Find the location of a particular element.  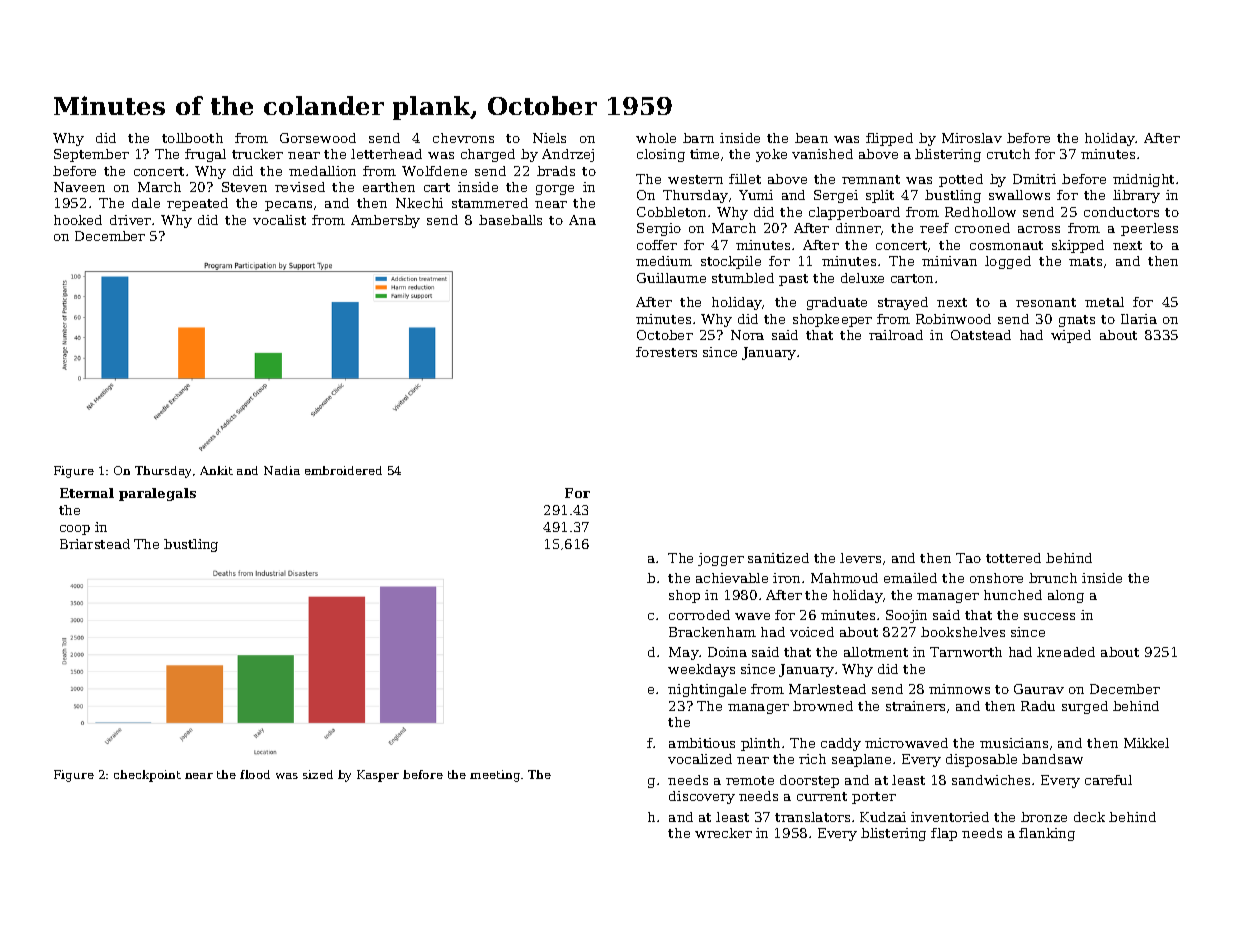

Nadia is located at coordinates (282, 470).
